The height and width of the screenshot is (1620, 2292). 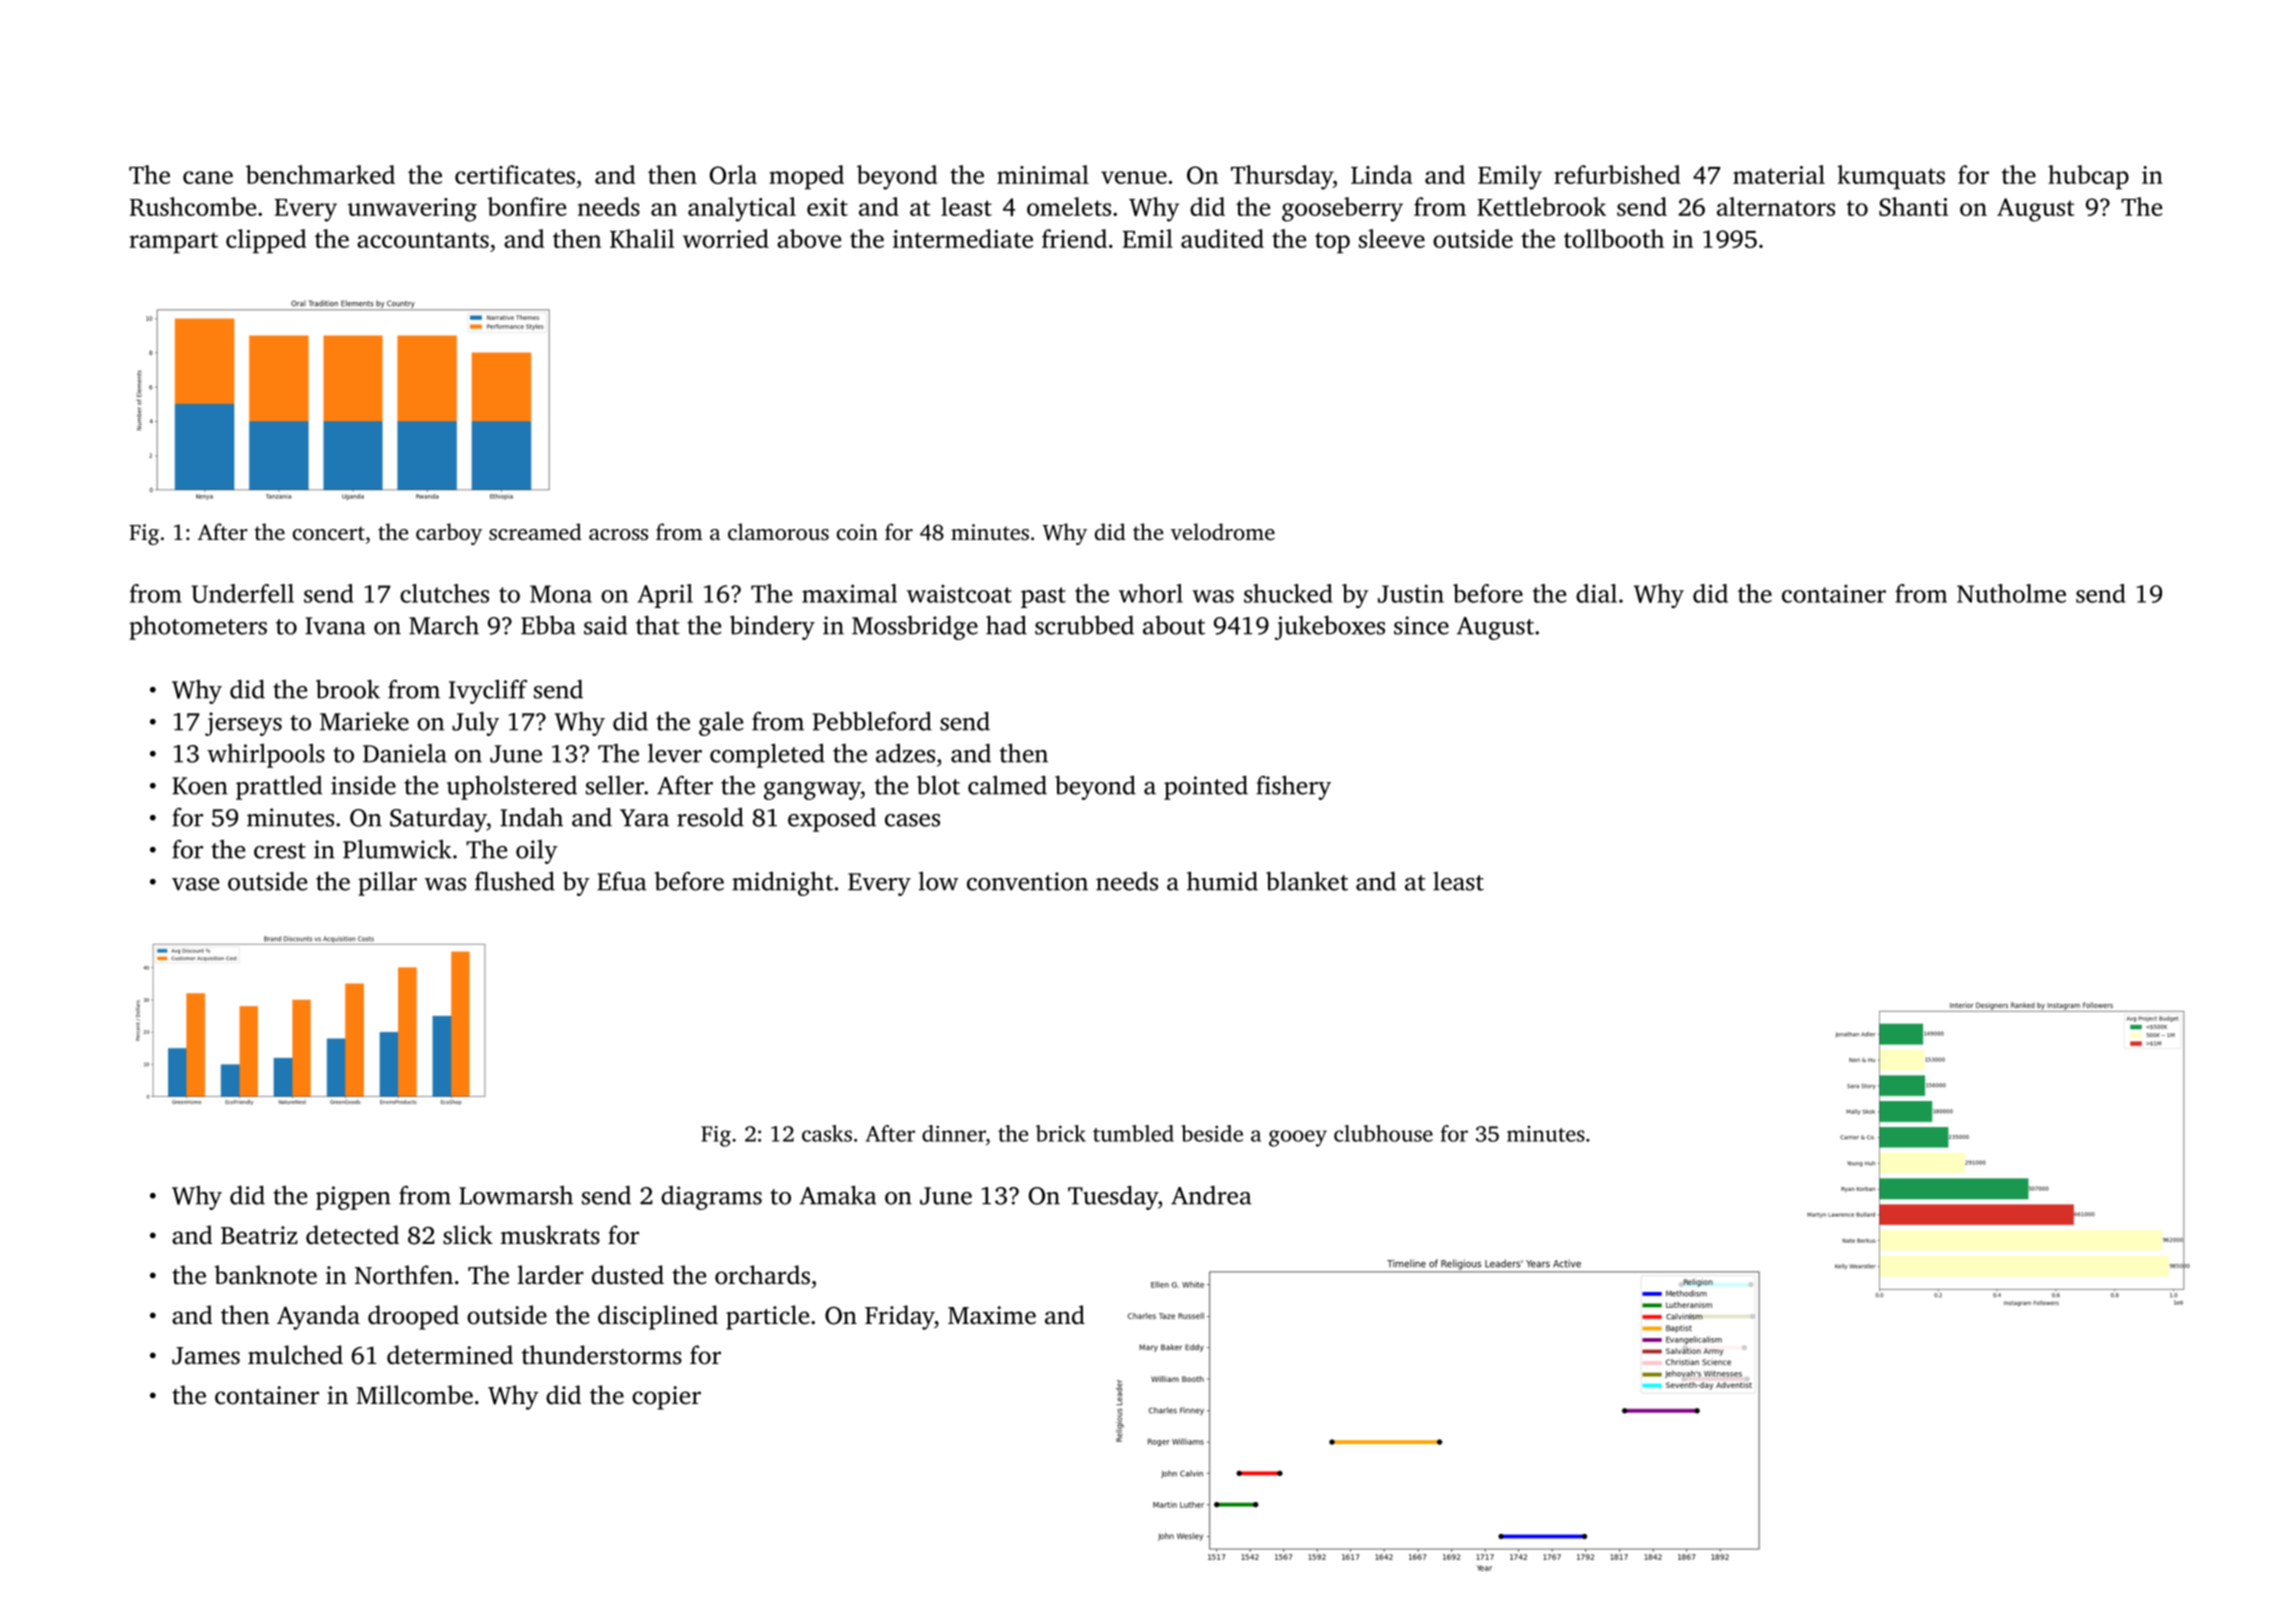 What do you see at coordinates (195, 884) in the screenshot?
I see `vase` at bounding box center [195, 884].
